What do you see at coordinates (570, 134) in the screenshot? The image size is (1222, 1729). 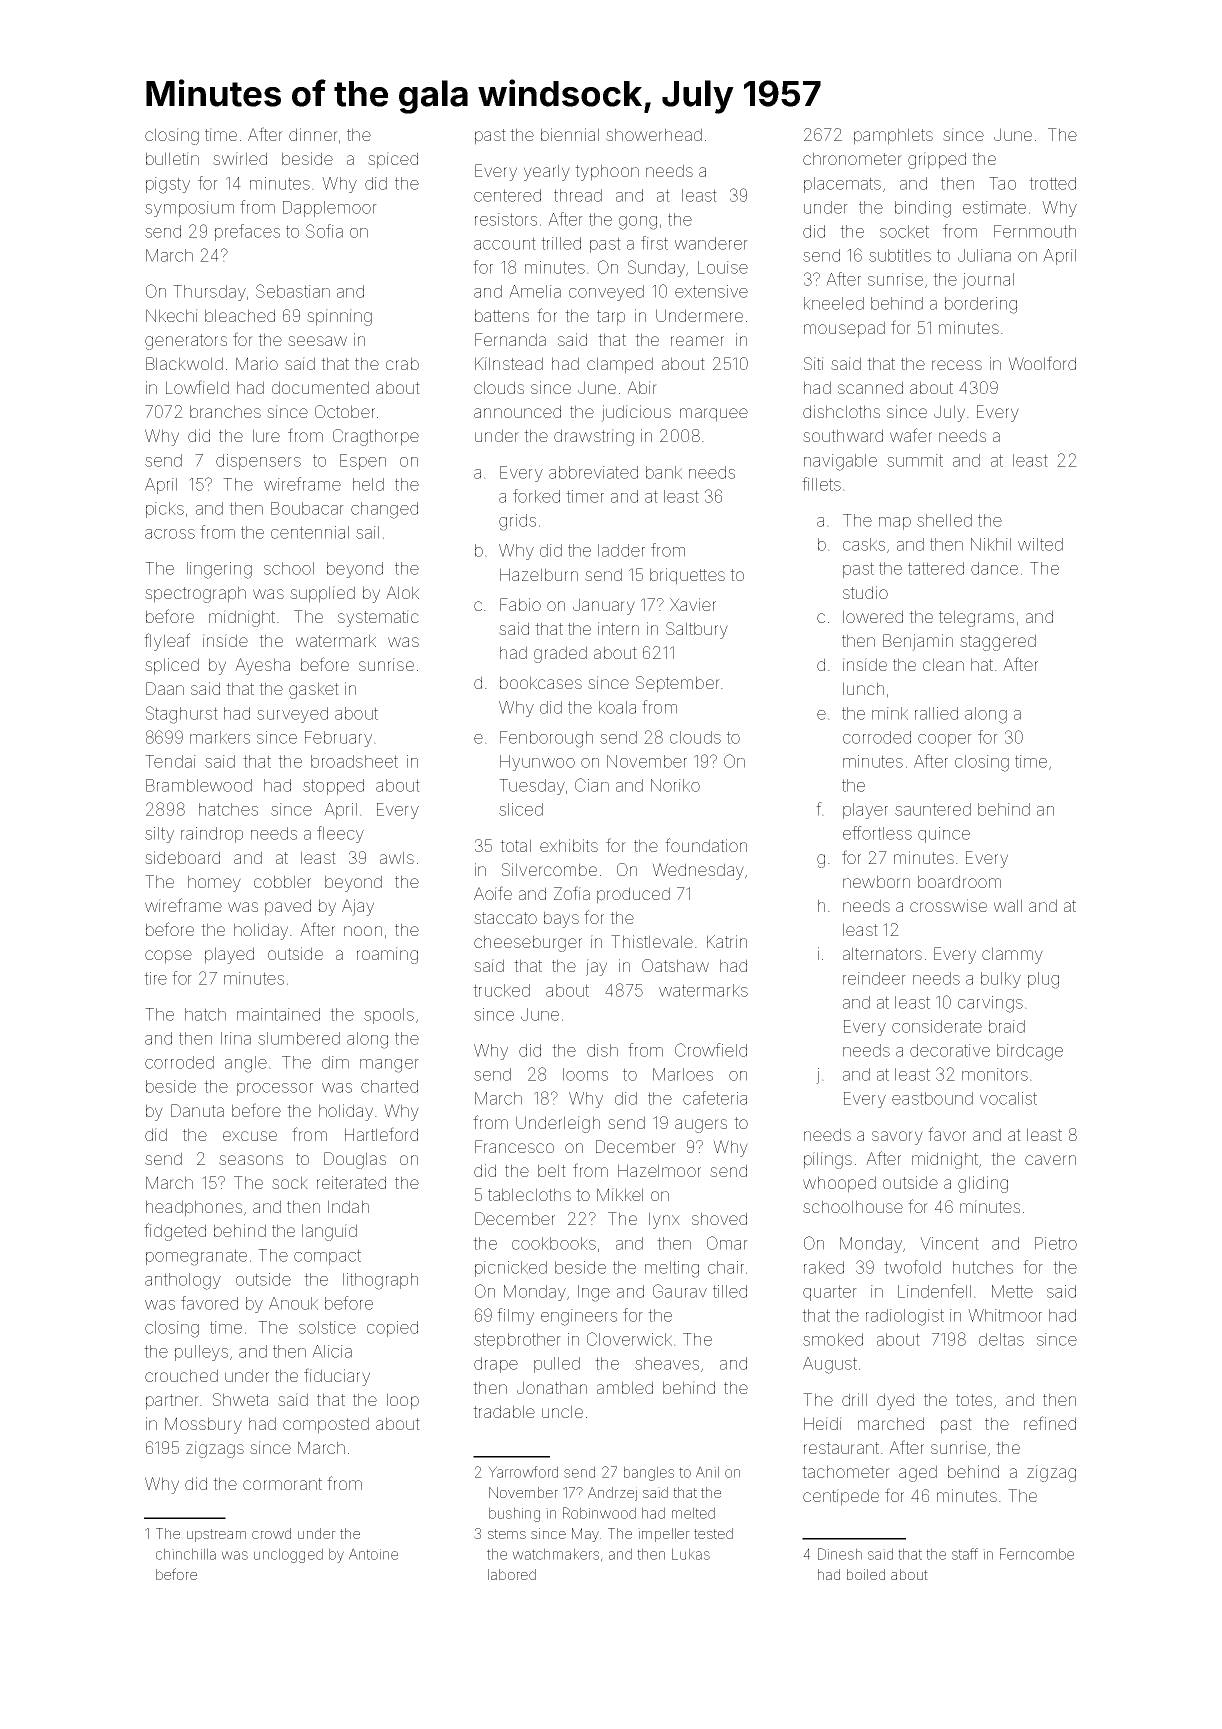 I see `biennial` at bounding box center [570, 134].
